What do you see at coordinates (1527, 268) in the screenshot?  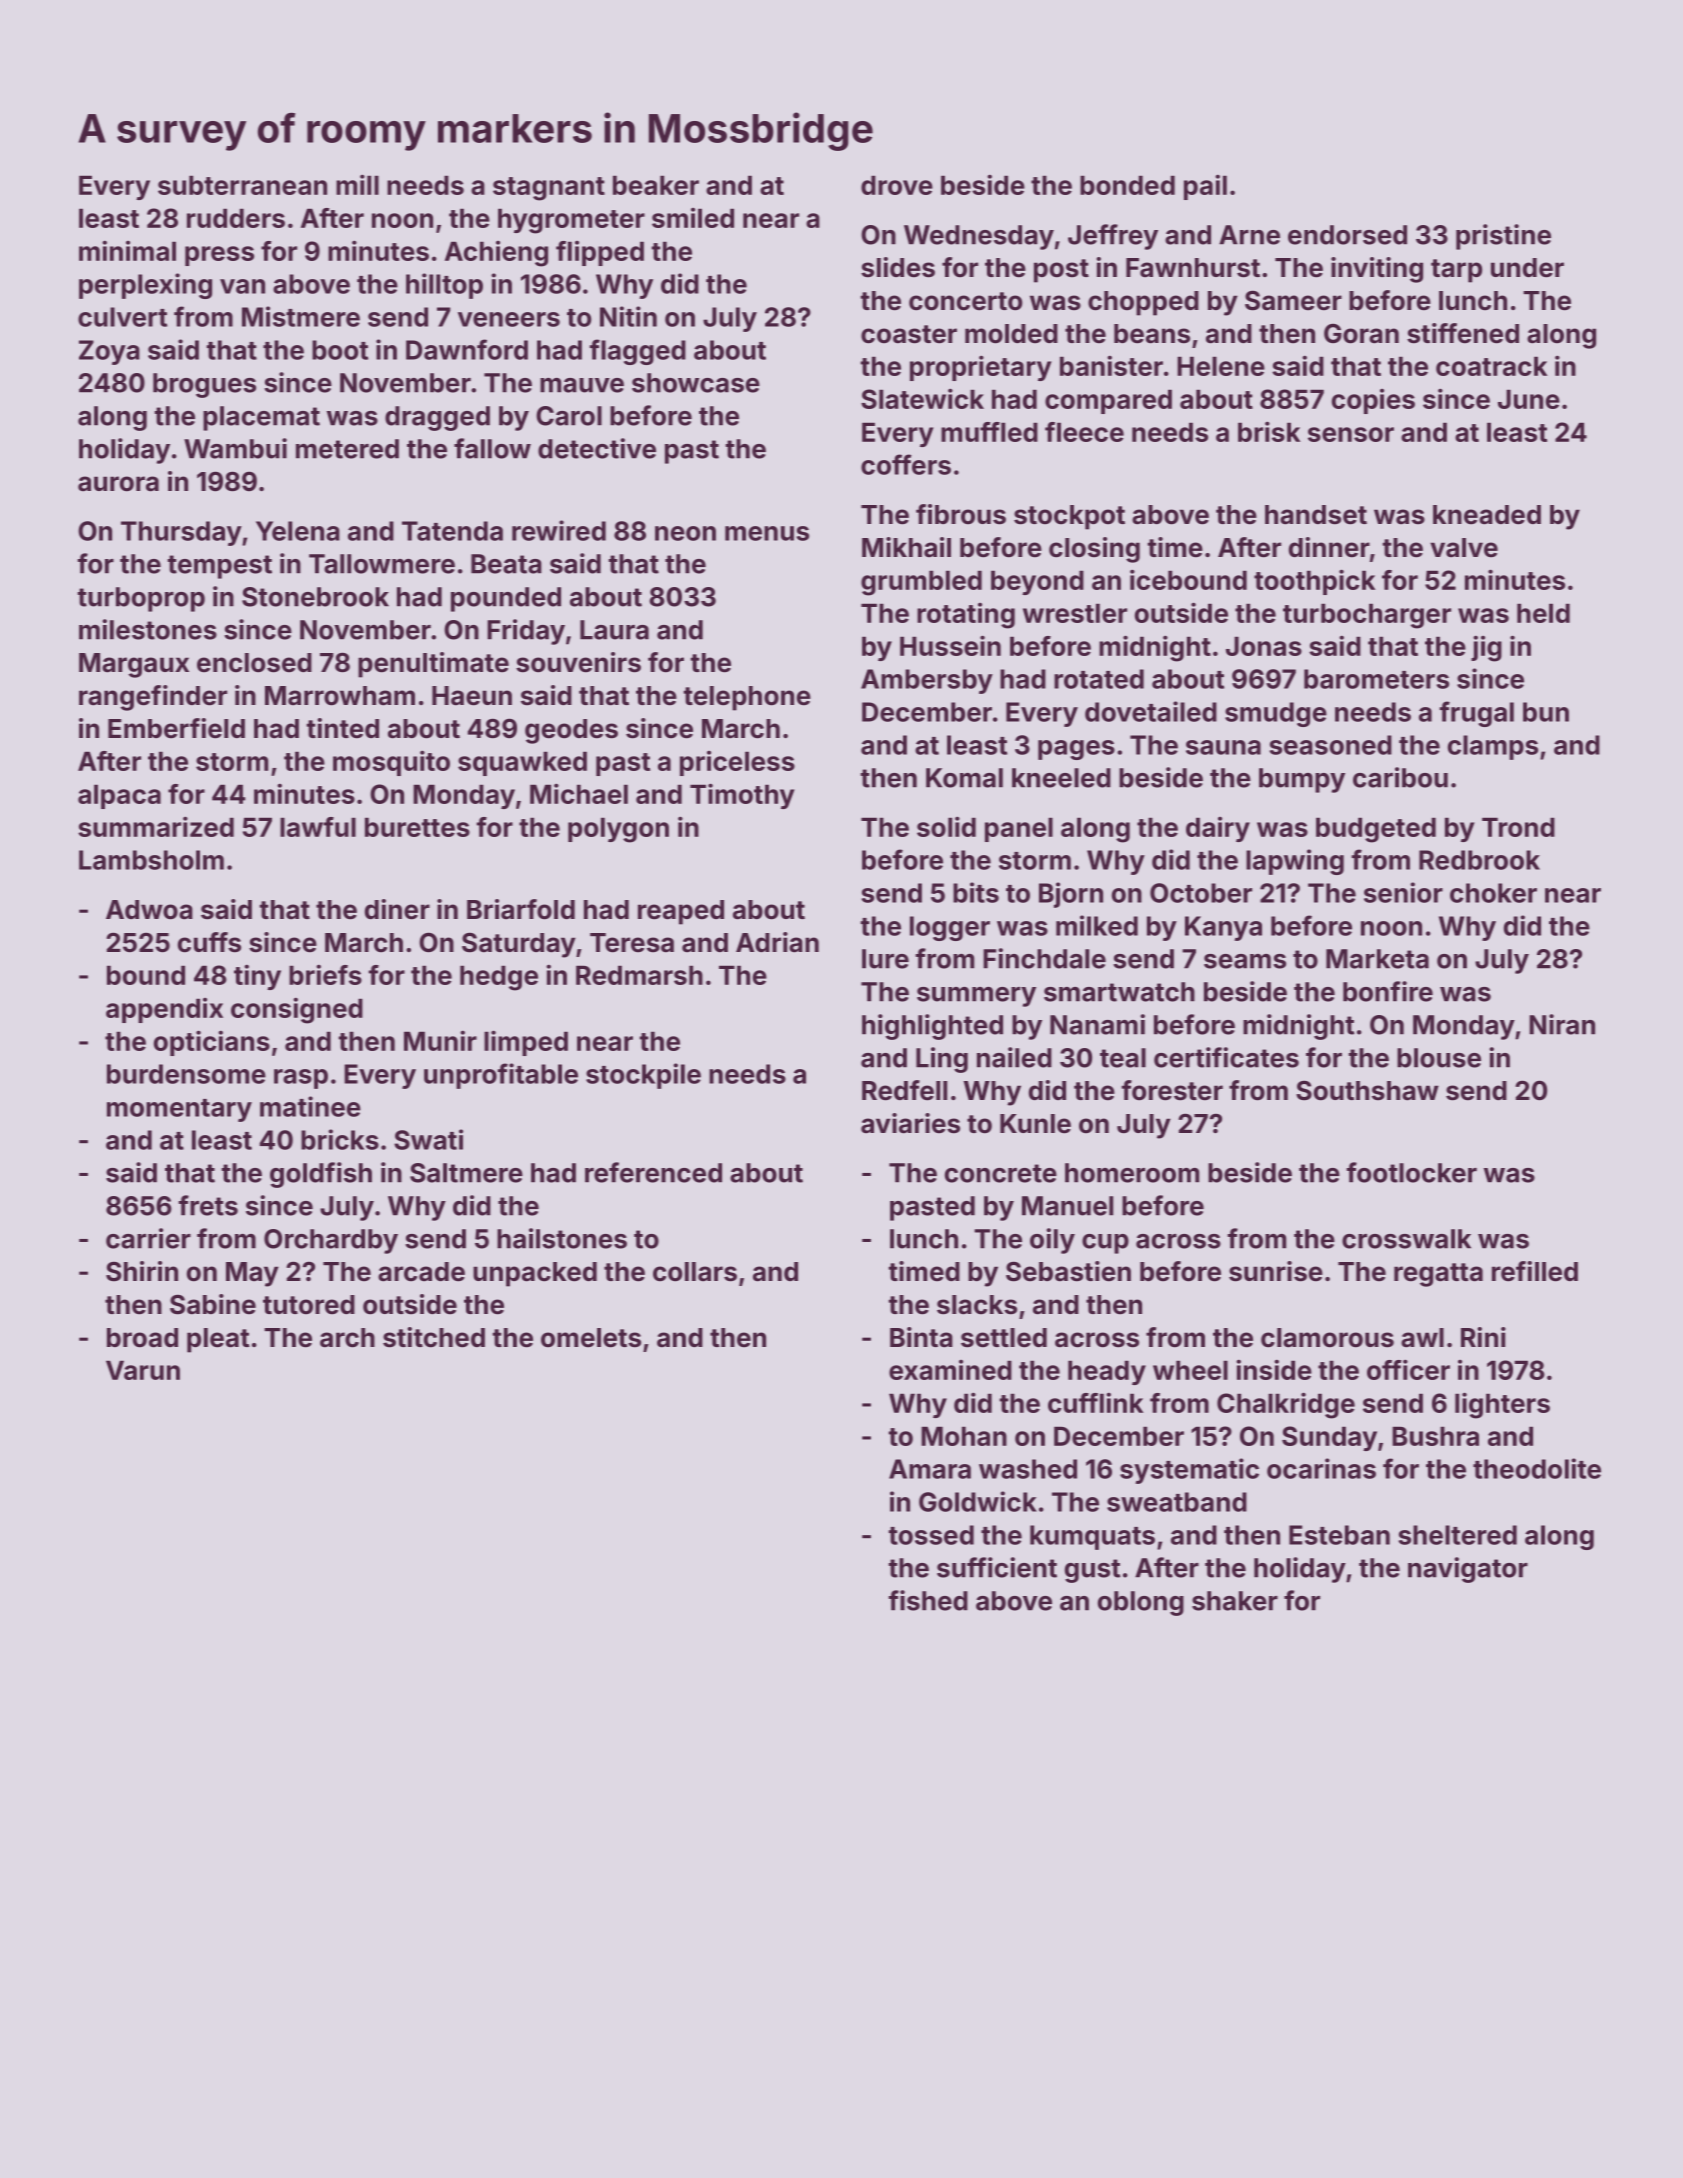 I see `under` at bounding box center [1527, 268].
